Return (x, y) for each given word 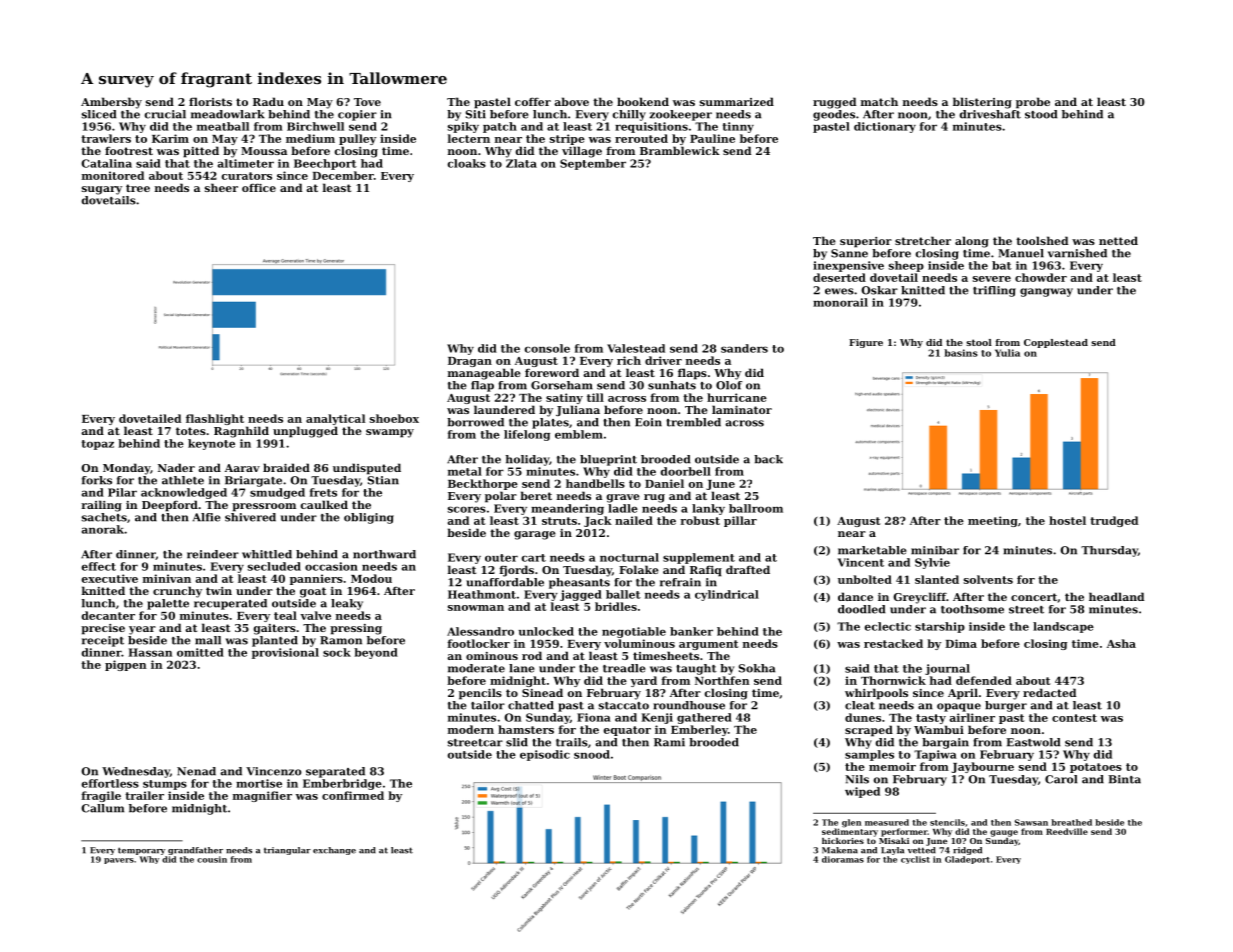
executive (110, 578)
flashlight (215, 419)
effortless (110, 783)
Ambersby (111, 103)
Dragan (470, 362)
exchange (334, 851)
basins (961, 353)
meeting (993, 521)
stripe (567, 139)
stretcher (923, 240)
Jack (598, 521)
